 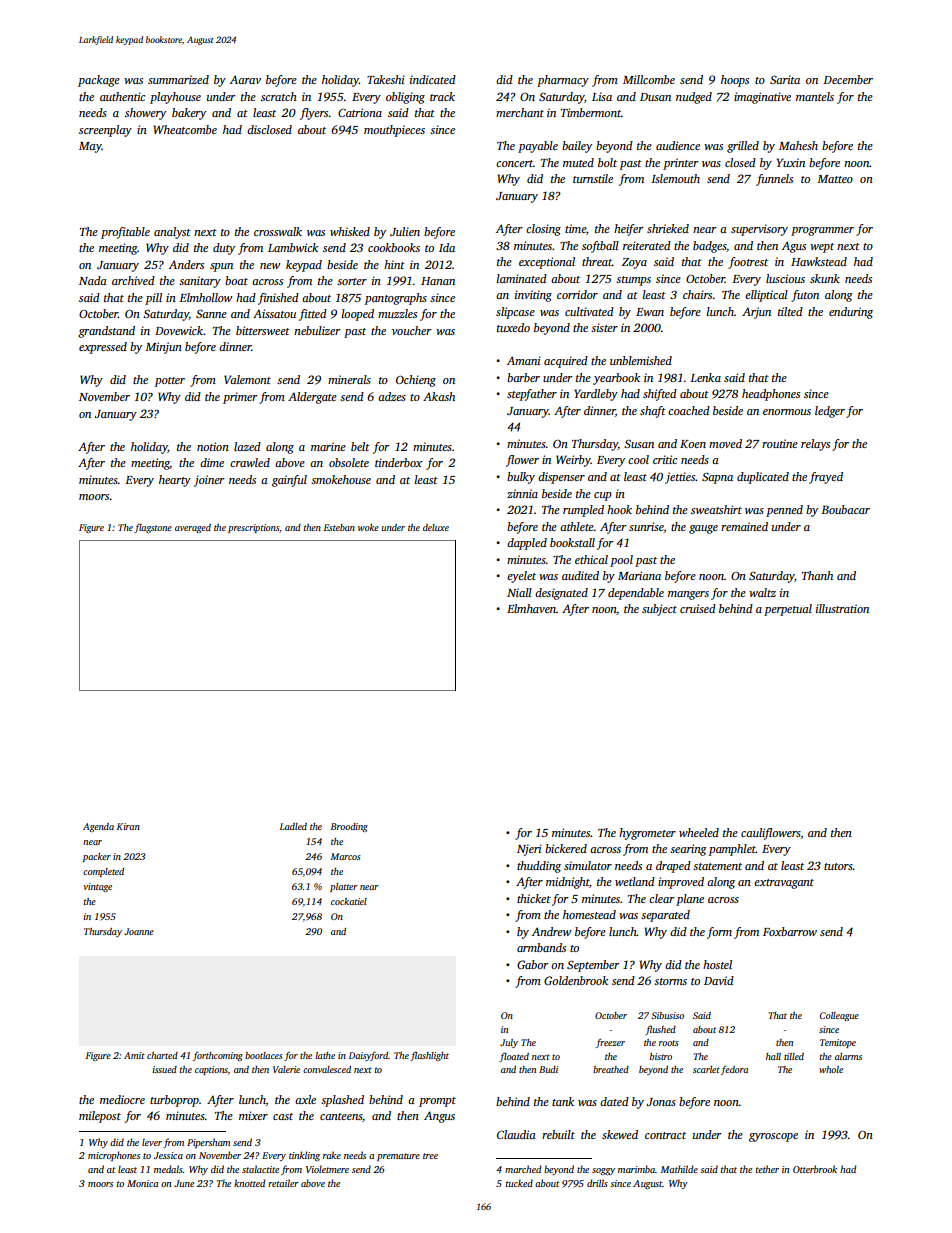 What do you see at coordinates (822, 231) in the screenshot?
I see `programmer` at bounding box center [822, 231].
